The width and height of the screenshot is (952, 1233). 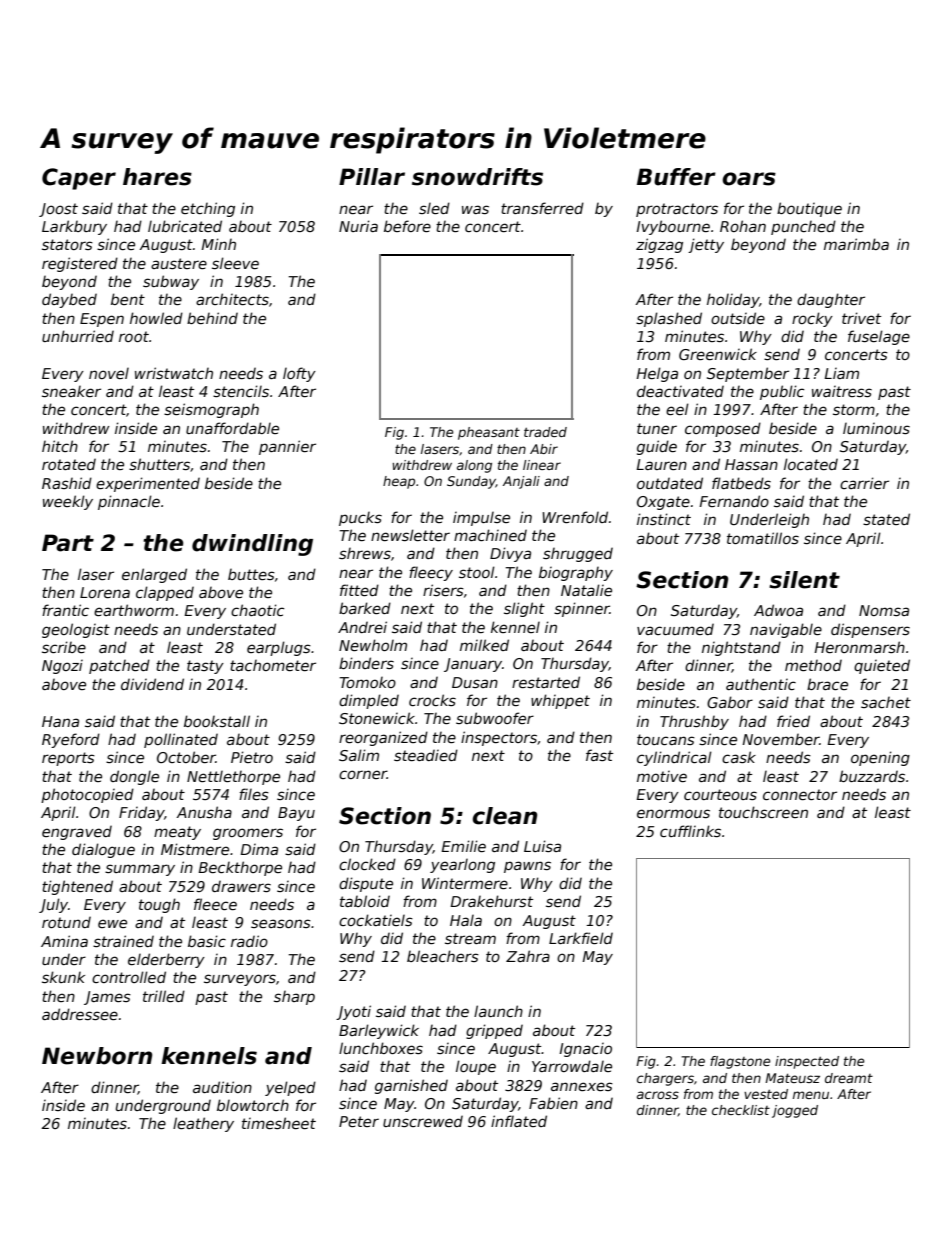 I want to click on etching, so click(x=208, y=209).
